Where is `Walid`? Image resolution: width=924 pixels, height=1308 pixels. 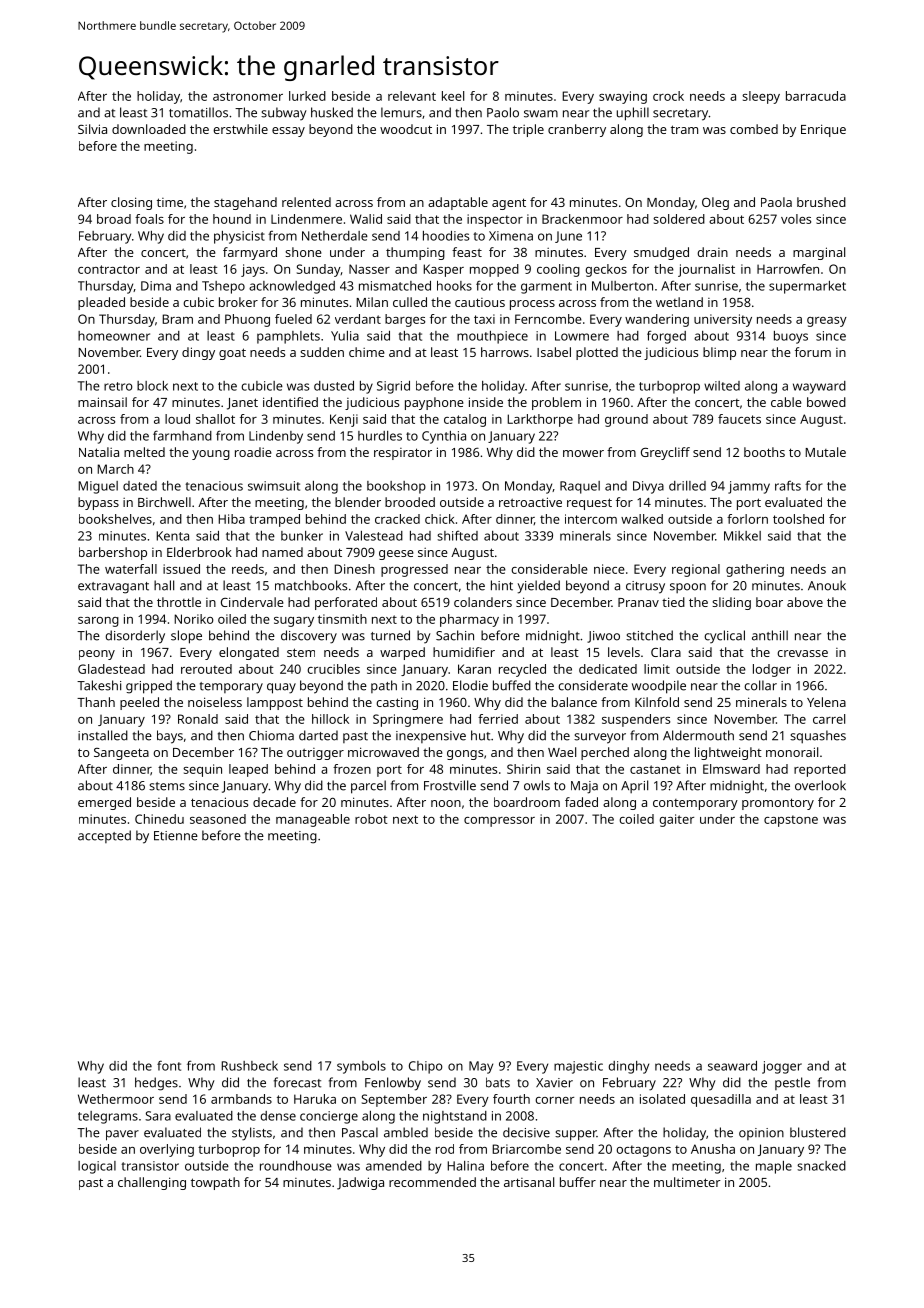 Walid is located at coordinates (366, 219).
